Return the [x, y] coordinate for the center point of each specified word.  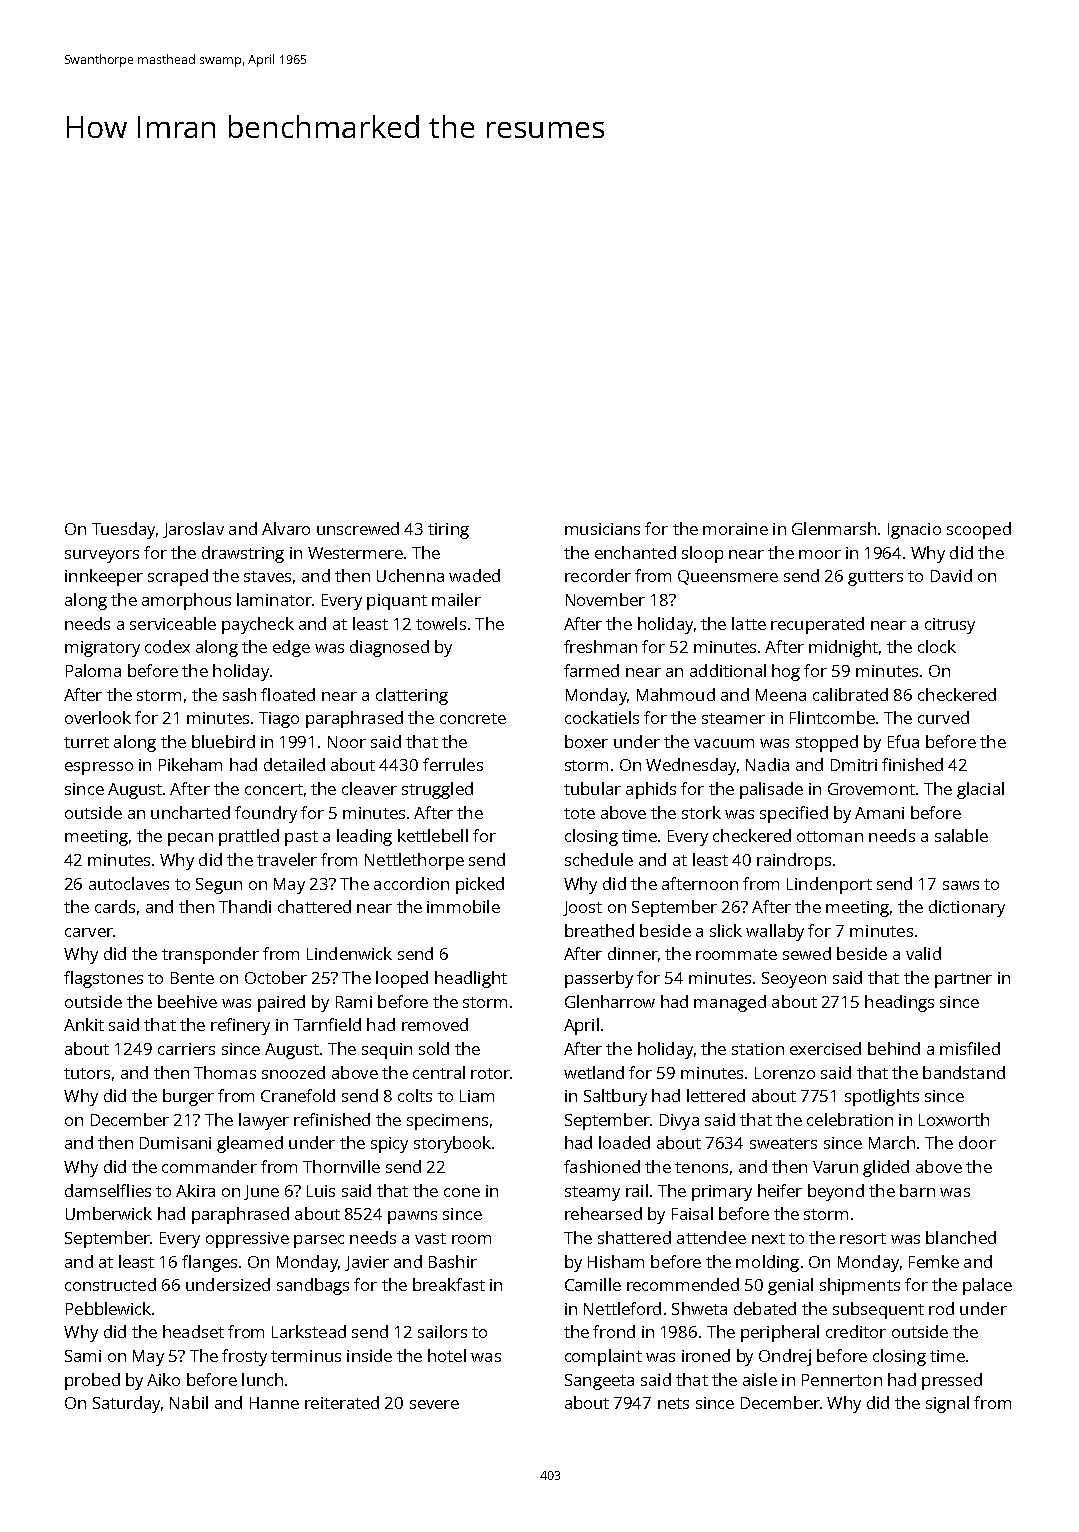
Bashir [453, 1261]
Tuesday [123, 530]
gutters [875, 578]
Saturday [126, 1404]
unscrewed [358, 528]
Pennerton [842, 1380]
